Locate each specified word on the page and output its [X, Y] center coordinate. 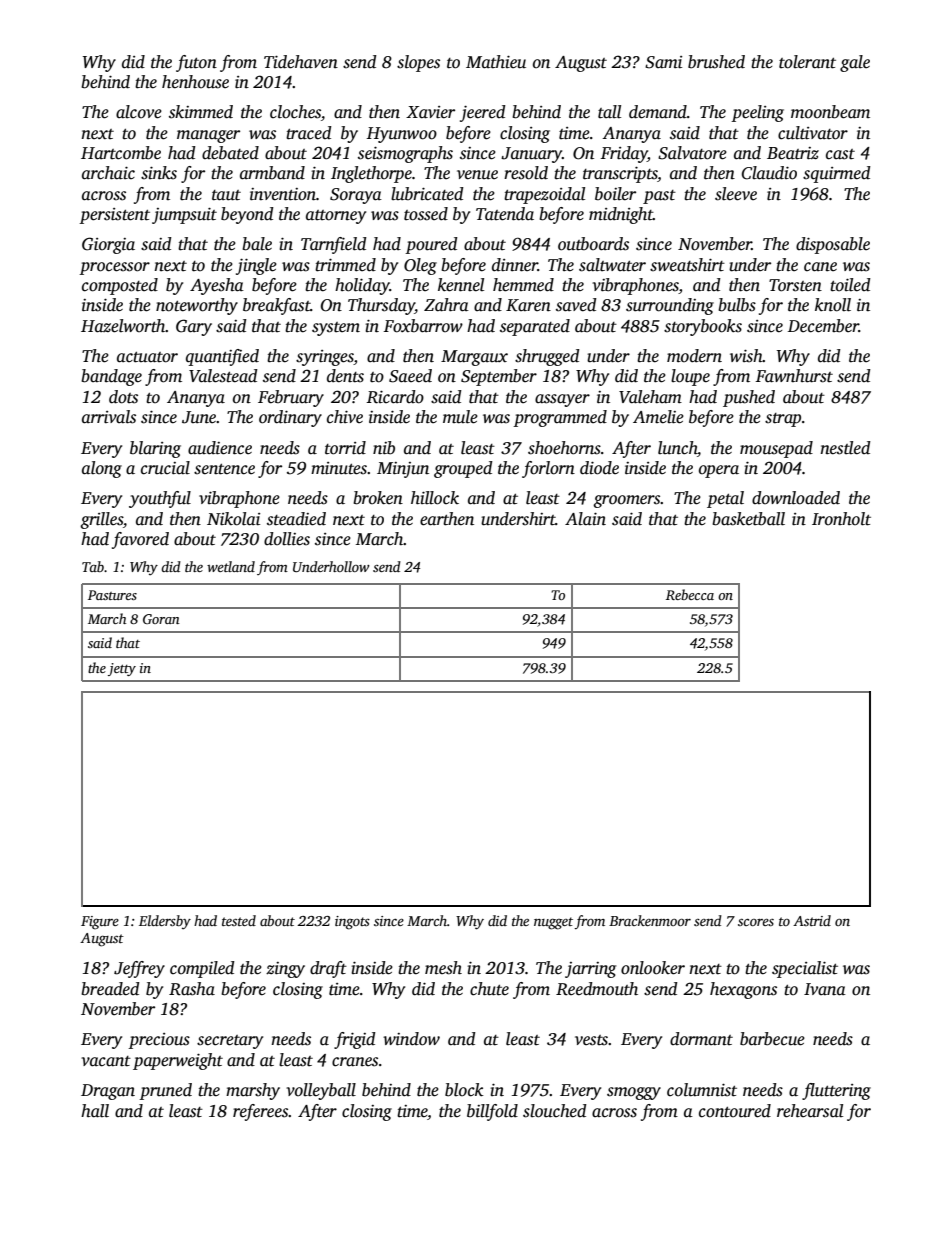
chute [489, 989]
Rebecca [690, 594]
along [102, 469]
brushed [716, 62]
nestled [845, 448]
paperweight [178, 1061]
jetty [122, 669]
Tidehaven [301, 62]
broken [378, 498]
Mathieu [496, 62]
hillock [435, 498]
